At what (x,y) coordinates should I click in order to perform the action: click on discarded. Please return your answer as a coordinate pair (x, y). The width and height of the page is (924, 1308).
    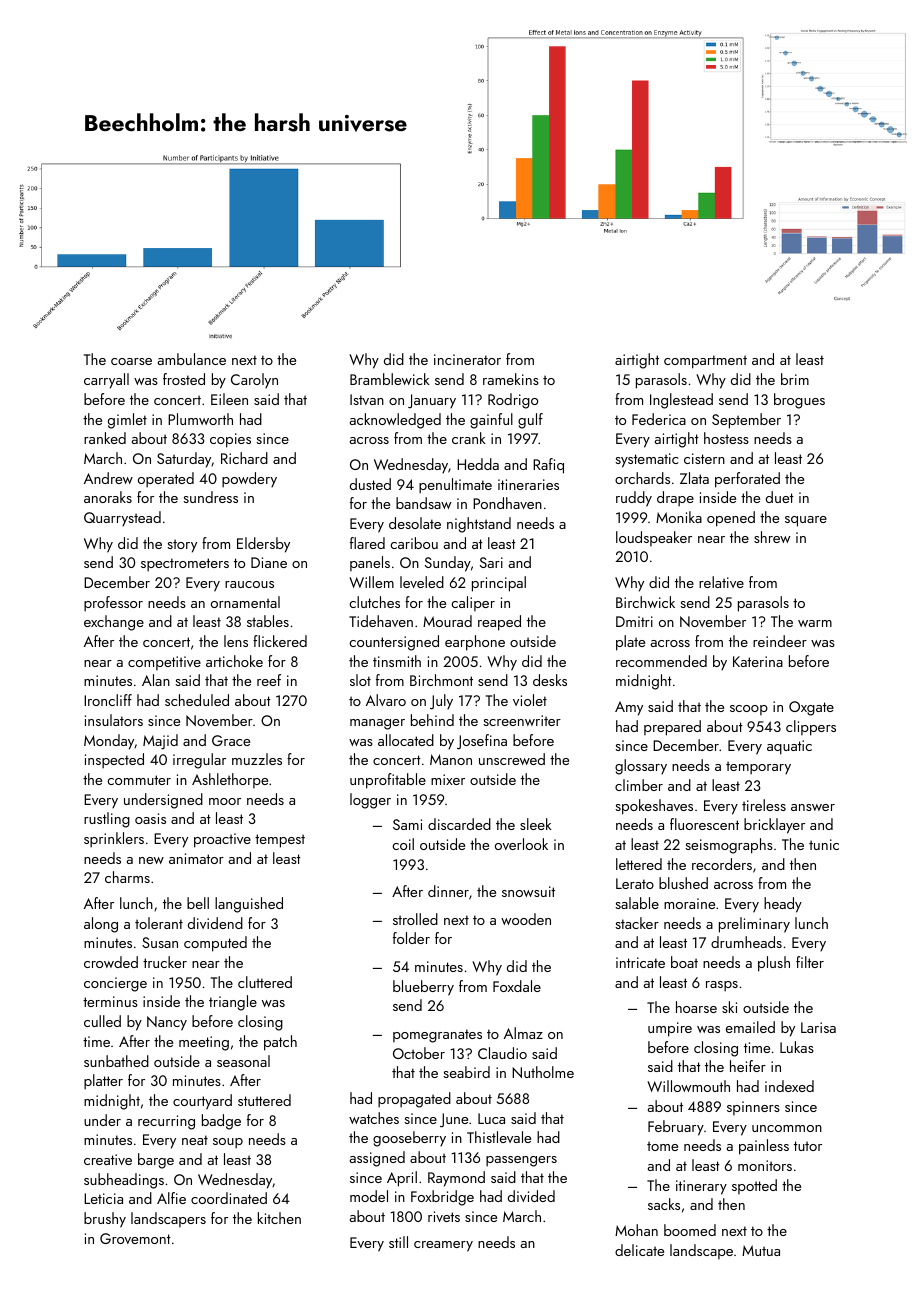
    Looking at the image, I should click on (459, 824).
